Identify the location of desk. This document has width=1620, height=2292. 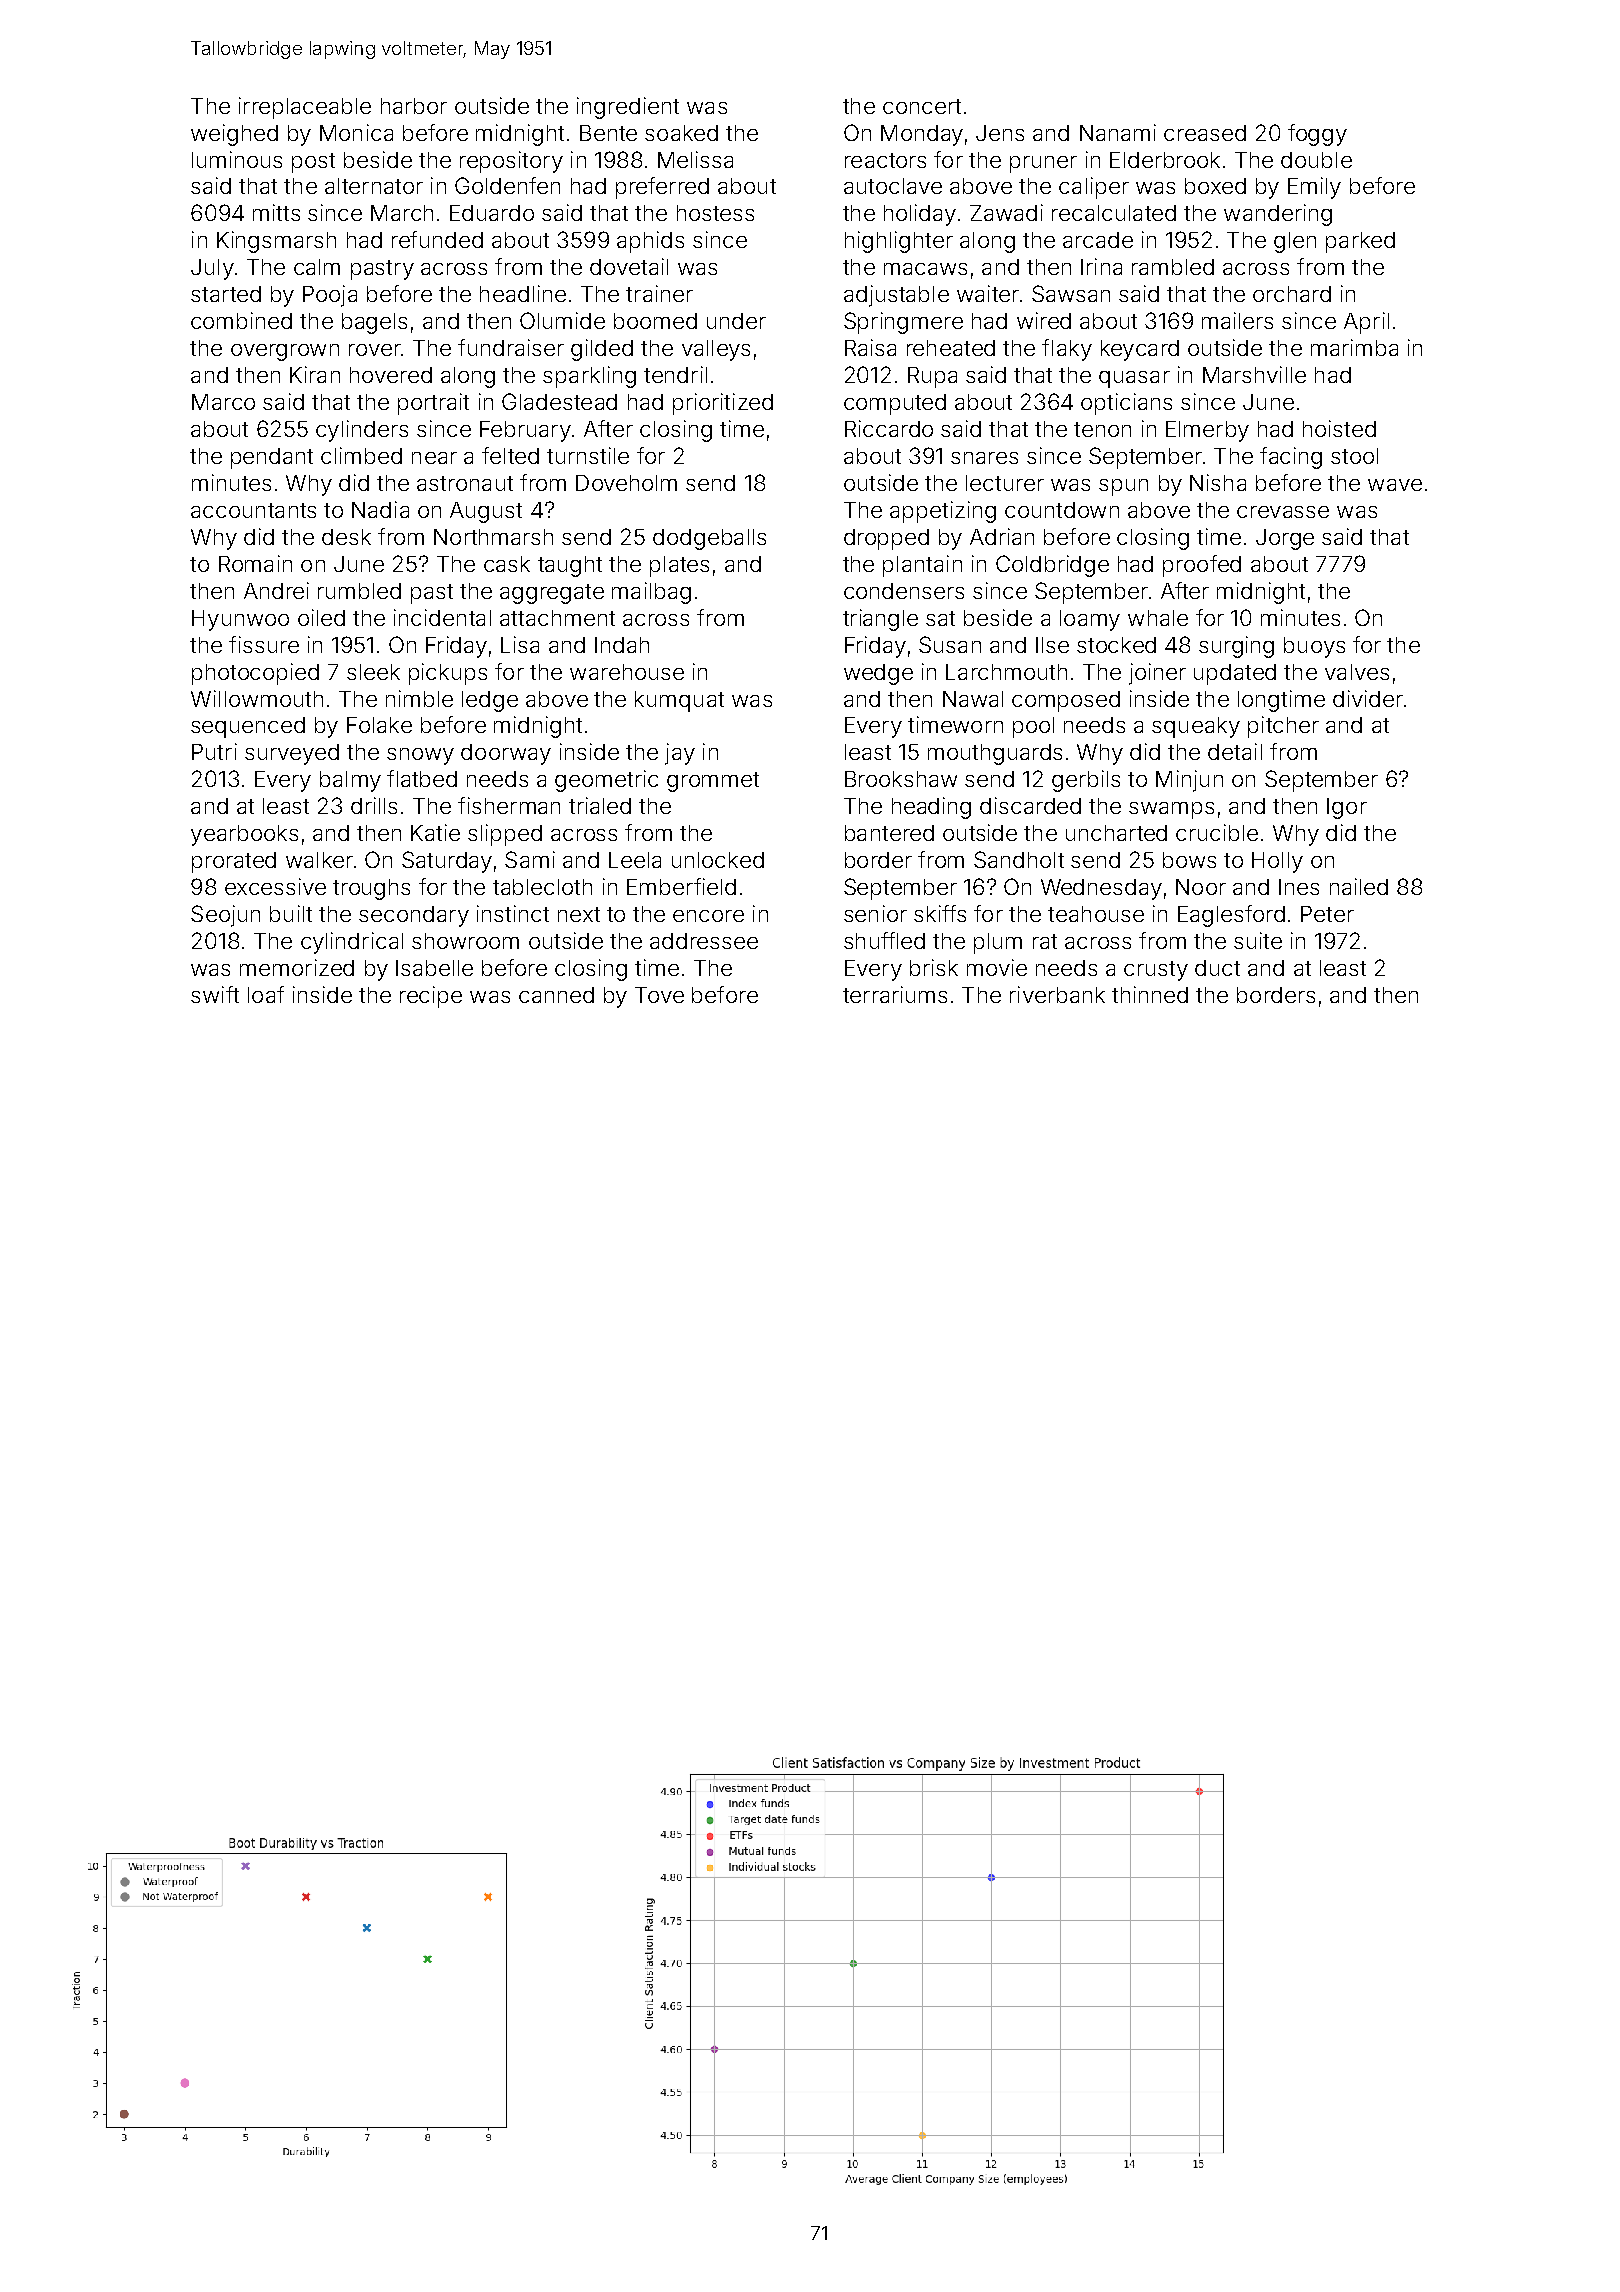
(346, 537).
